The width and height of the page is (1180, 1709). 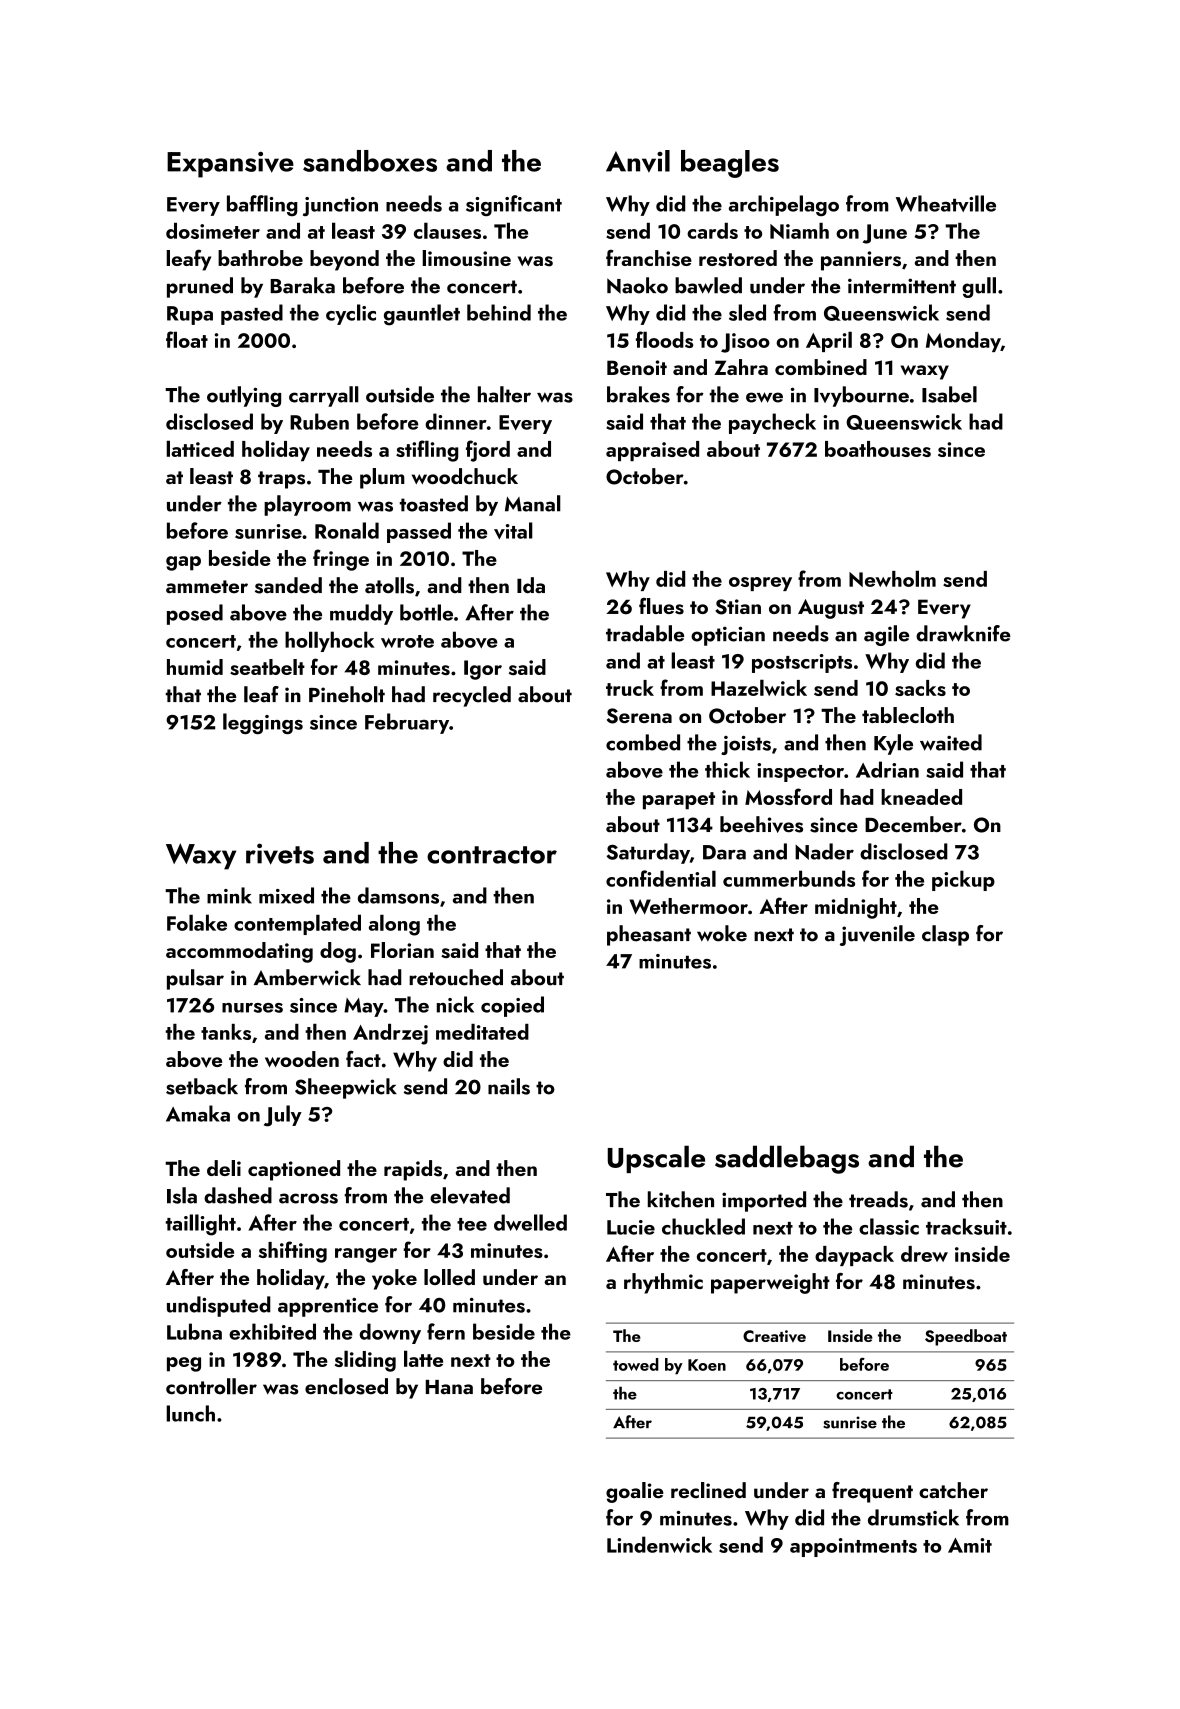 I want to click on Adrian, so click(x=887, y=769).
